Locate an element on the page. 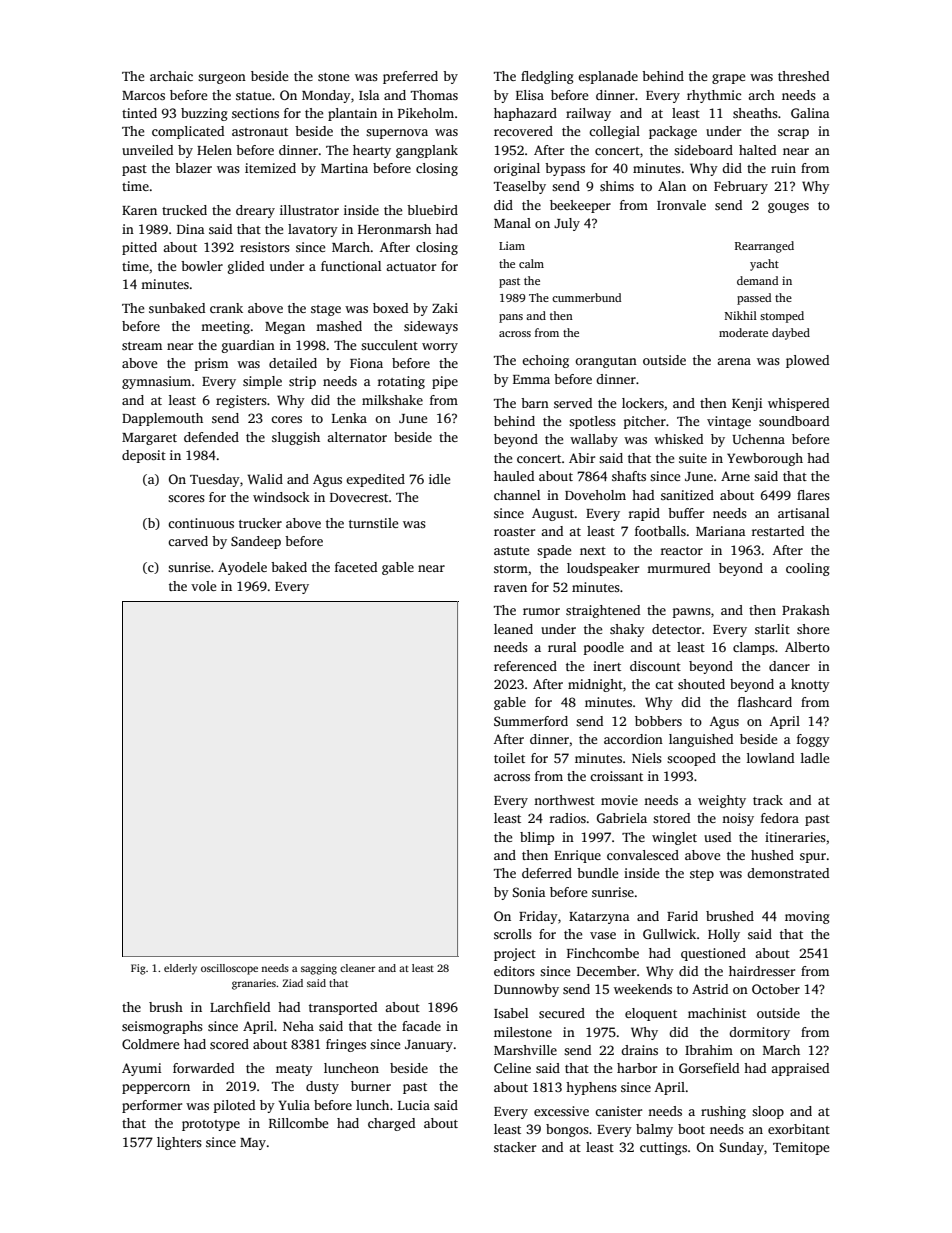 The image size is (952, 1233). Pikeholm is located at coordinates (426, 113).
